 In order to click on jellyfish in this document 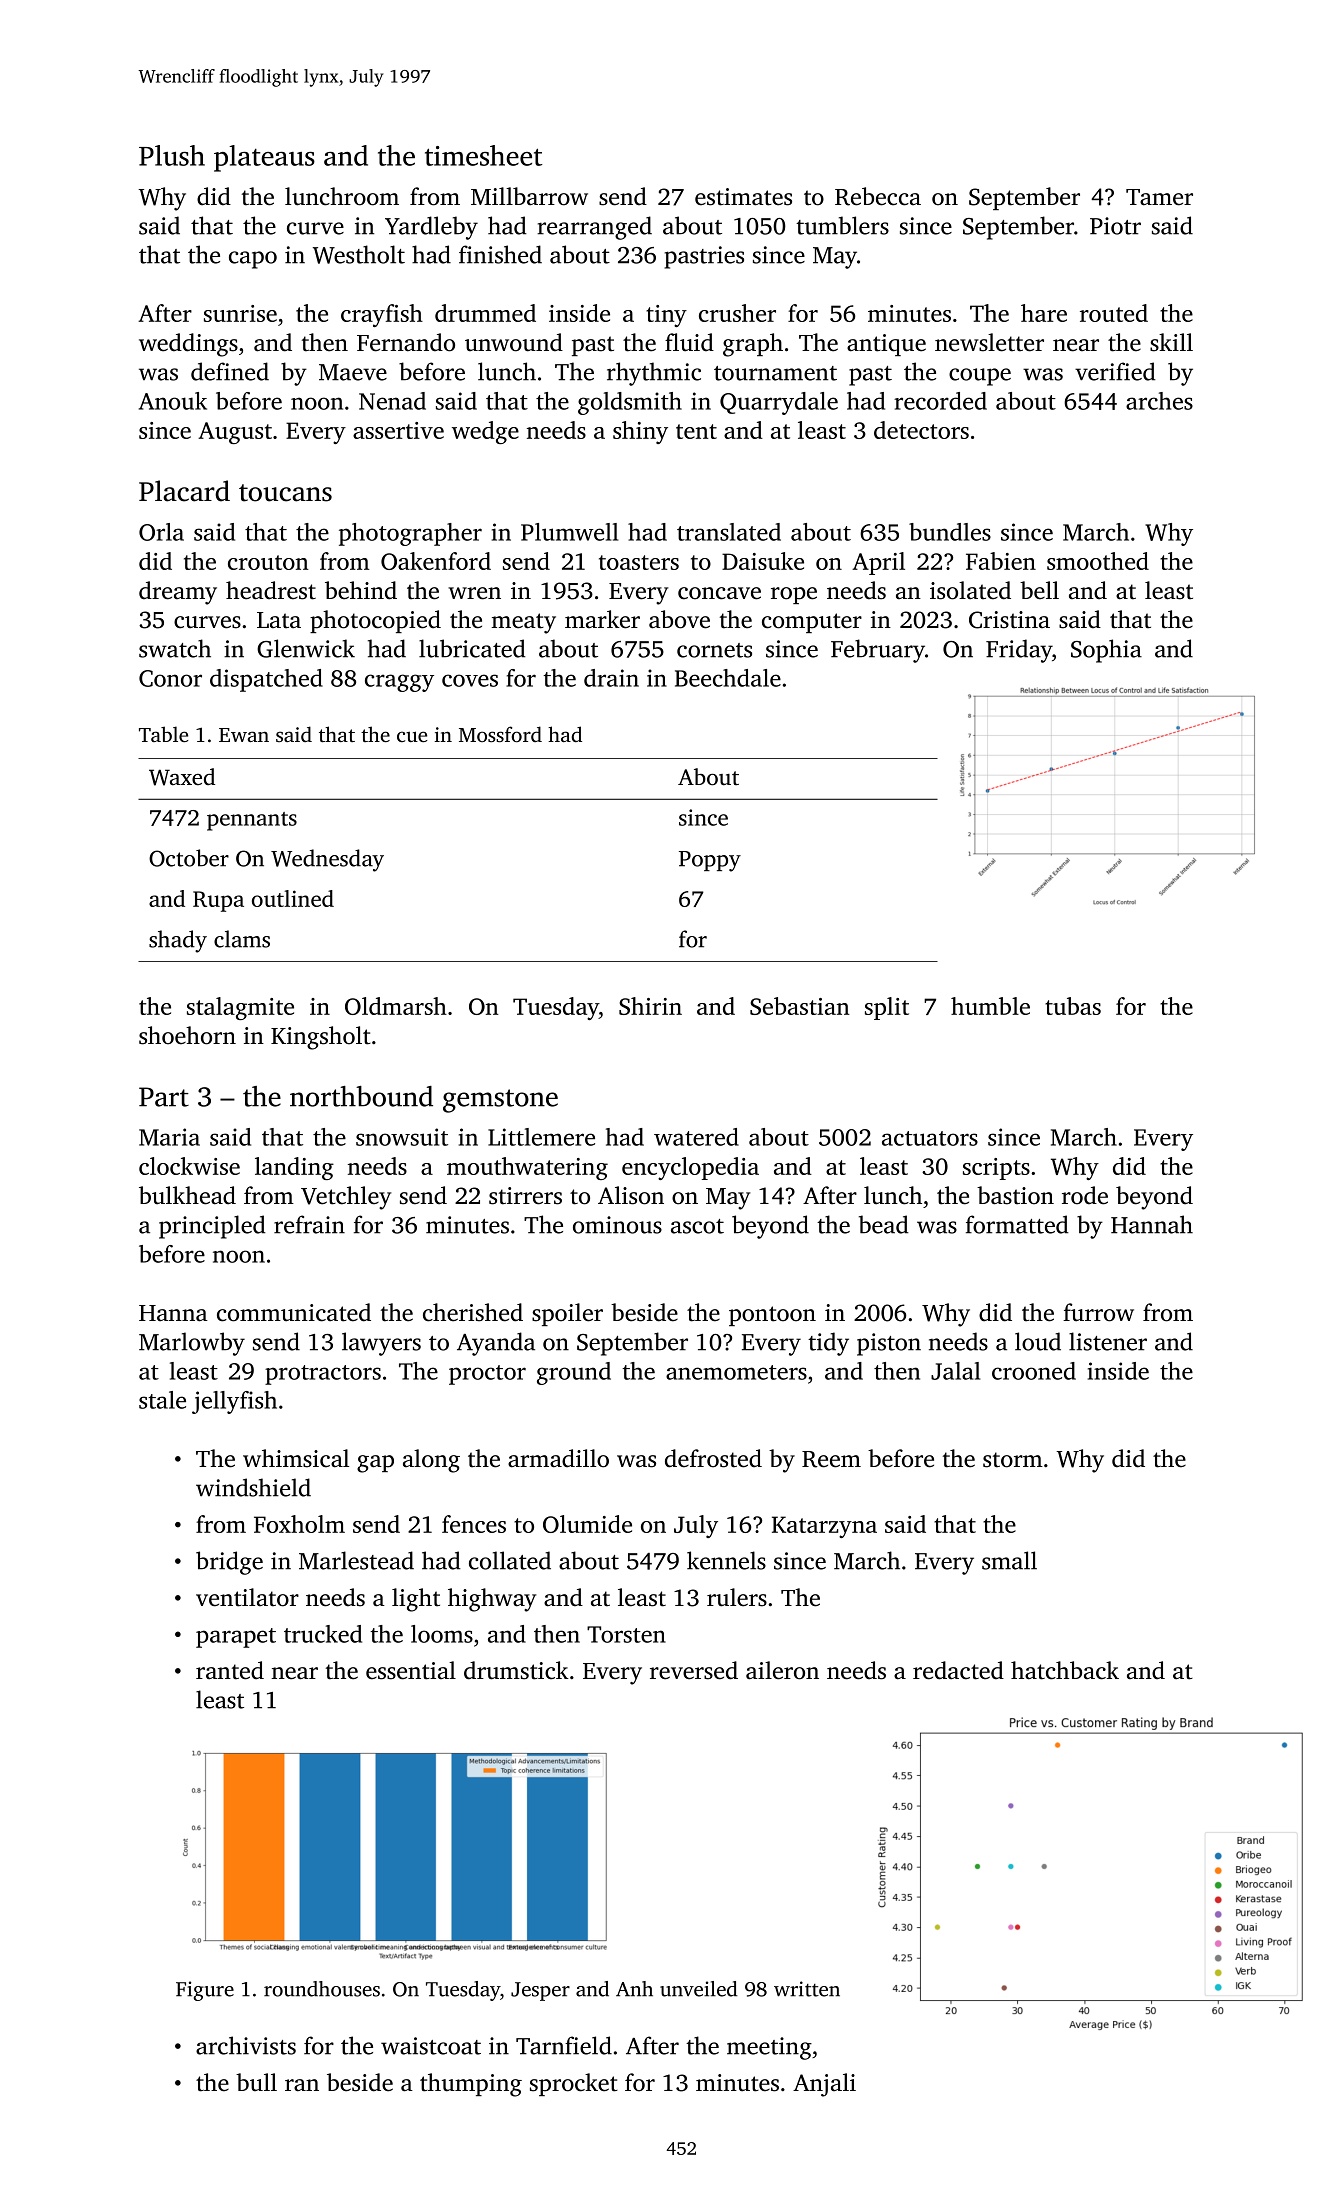, I will do `click(234, 1402)`.
